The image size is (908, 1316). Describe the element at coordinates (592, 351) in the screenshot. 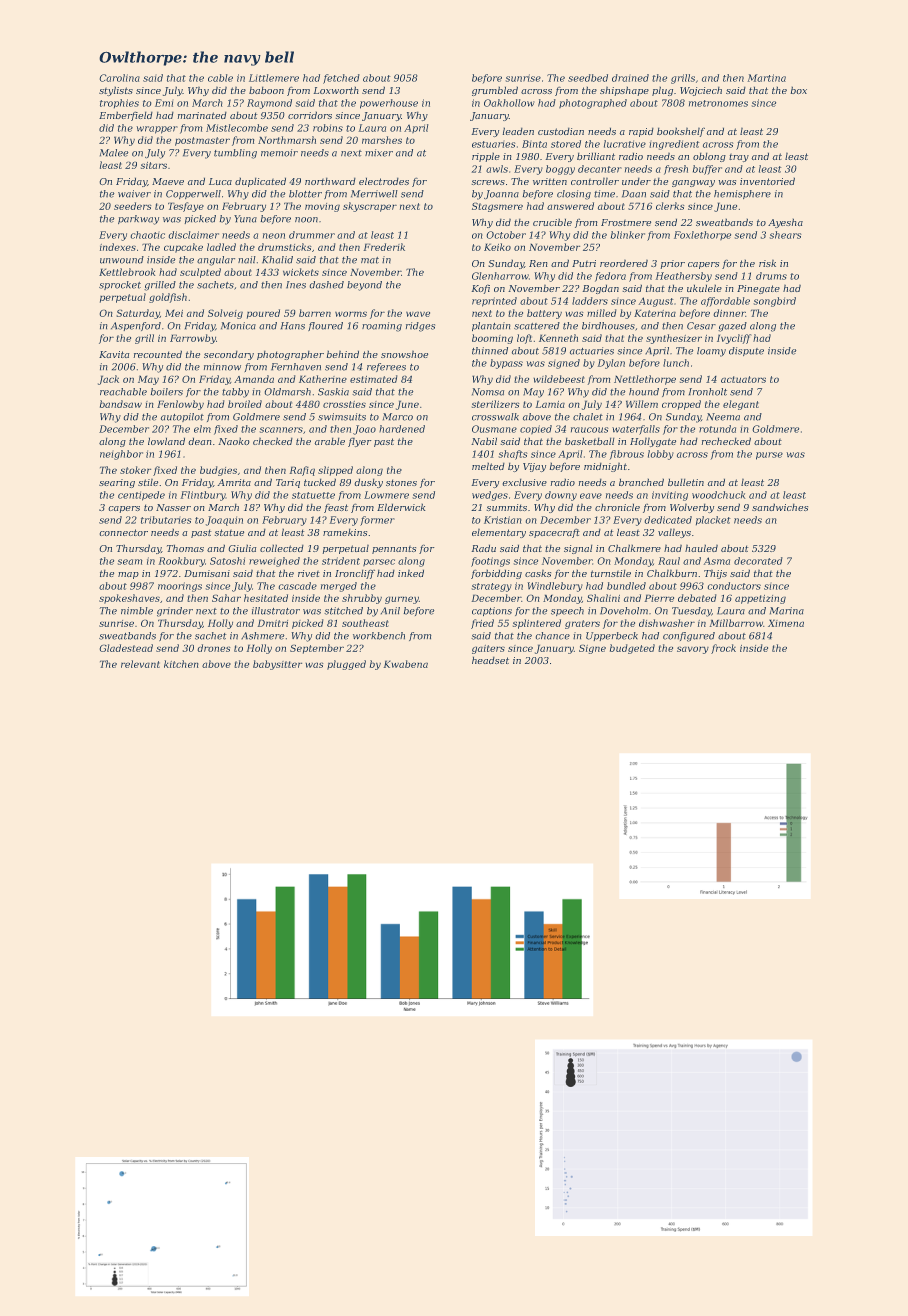

I see `actuaries` at that location.
